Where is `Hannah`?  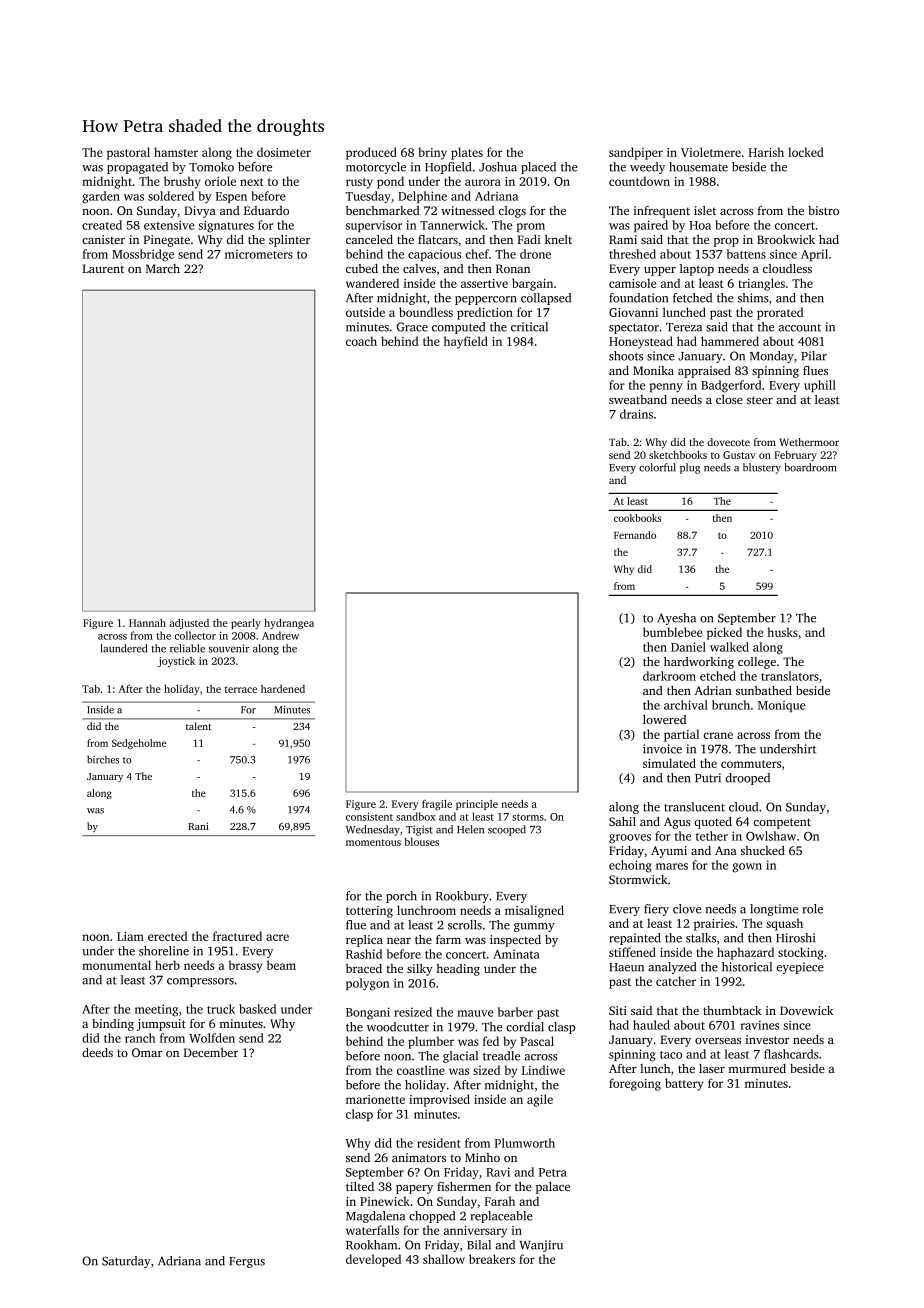 Hannah is located at coordinates (147, 623).
